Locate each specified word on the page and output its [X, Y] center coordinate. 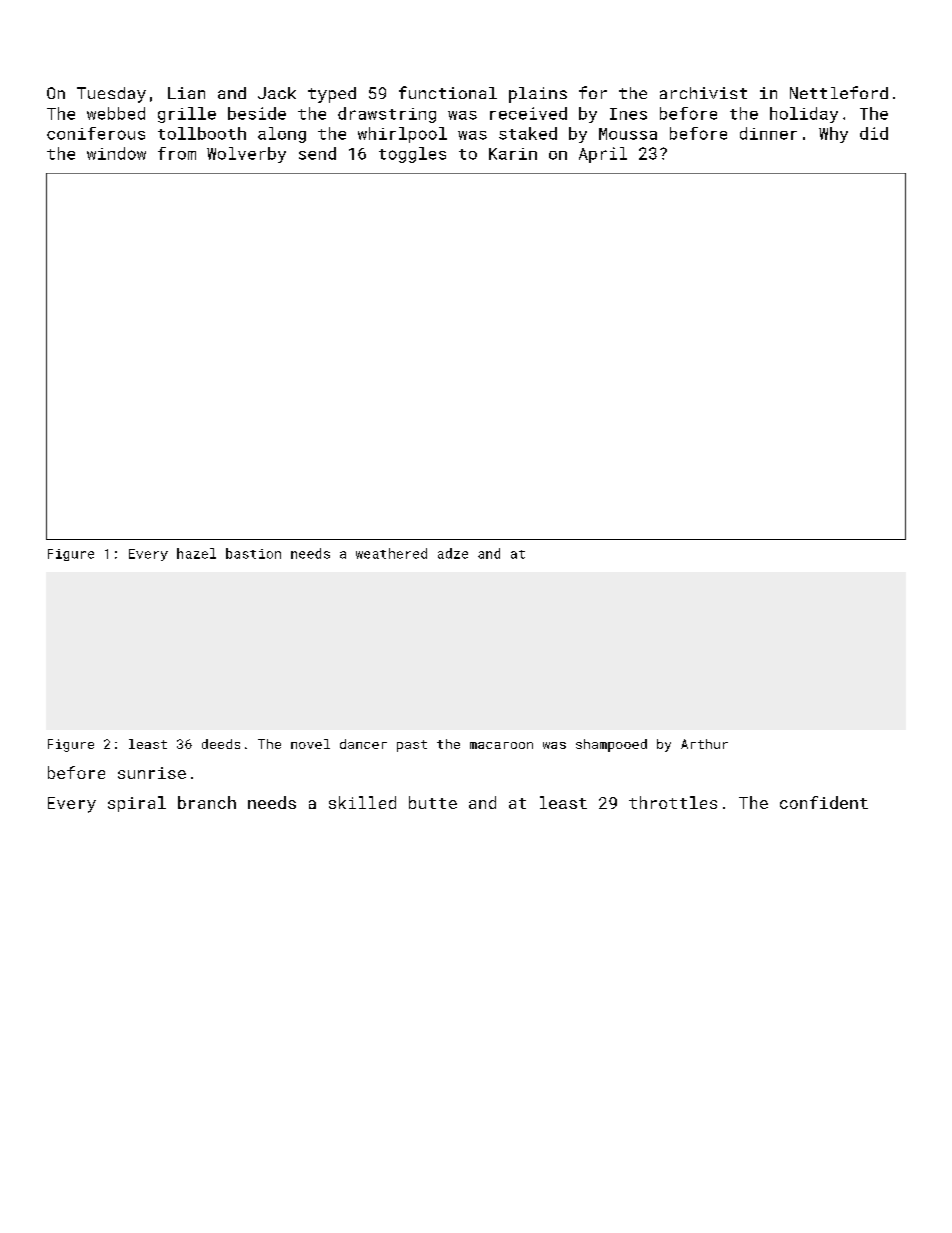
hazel [196, 553]
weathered [391, 553]
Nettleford [839, 92]
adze [453, 553]
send [317, 153]
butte [433, 802]
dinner [768, 133]
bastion [253, 553]
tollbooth [202, 133]
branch [207, 802]
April [603, 155]
